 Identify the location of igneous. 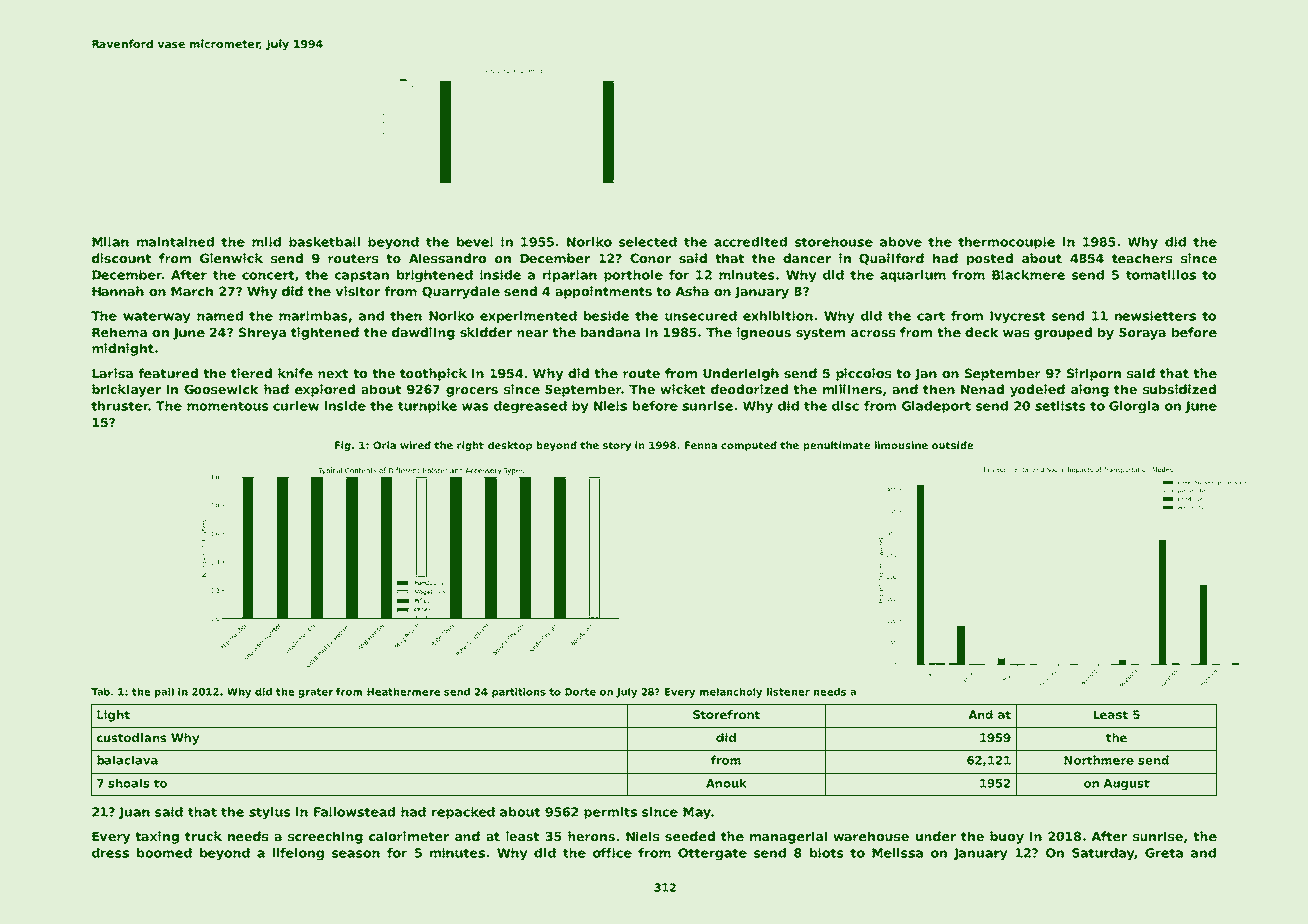
(764, 333).
